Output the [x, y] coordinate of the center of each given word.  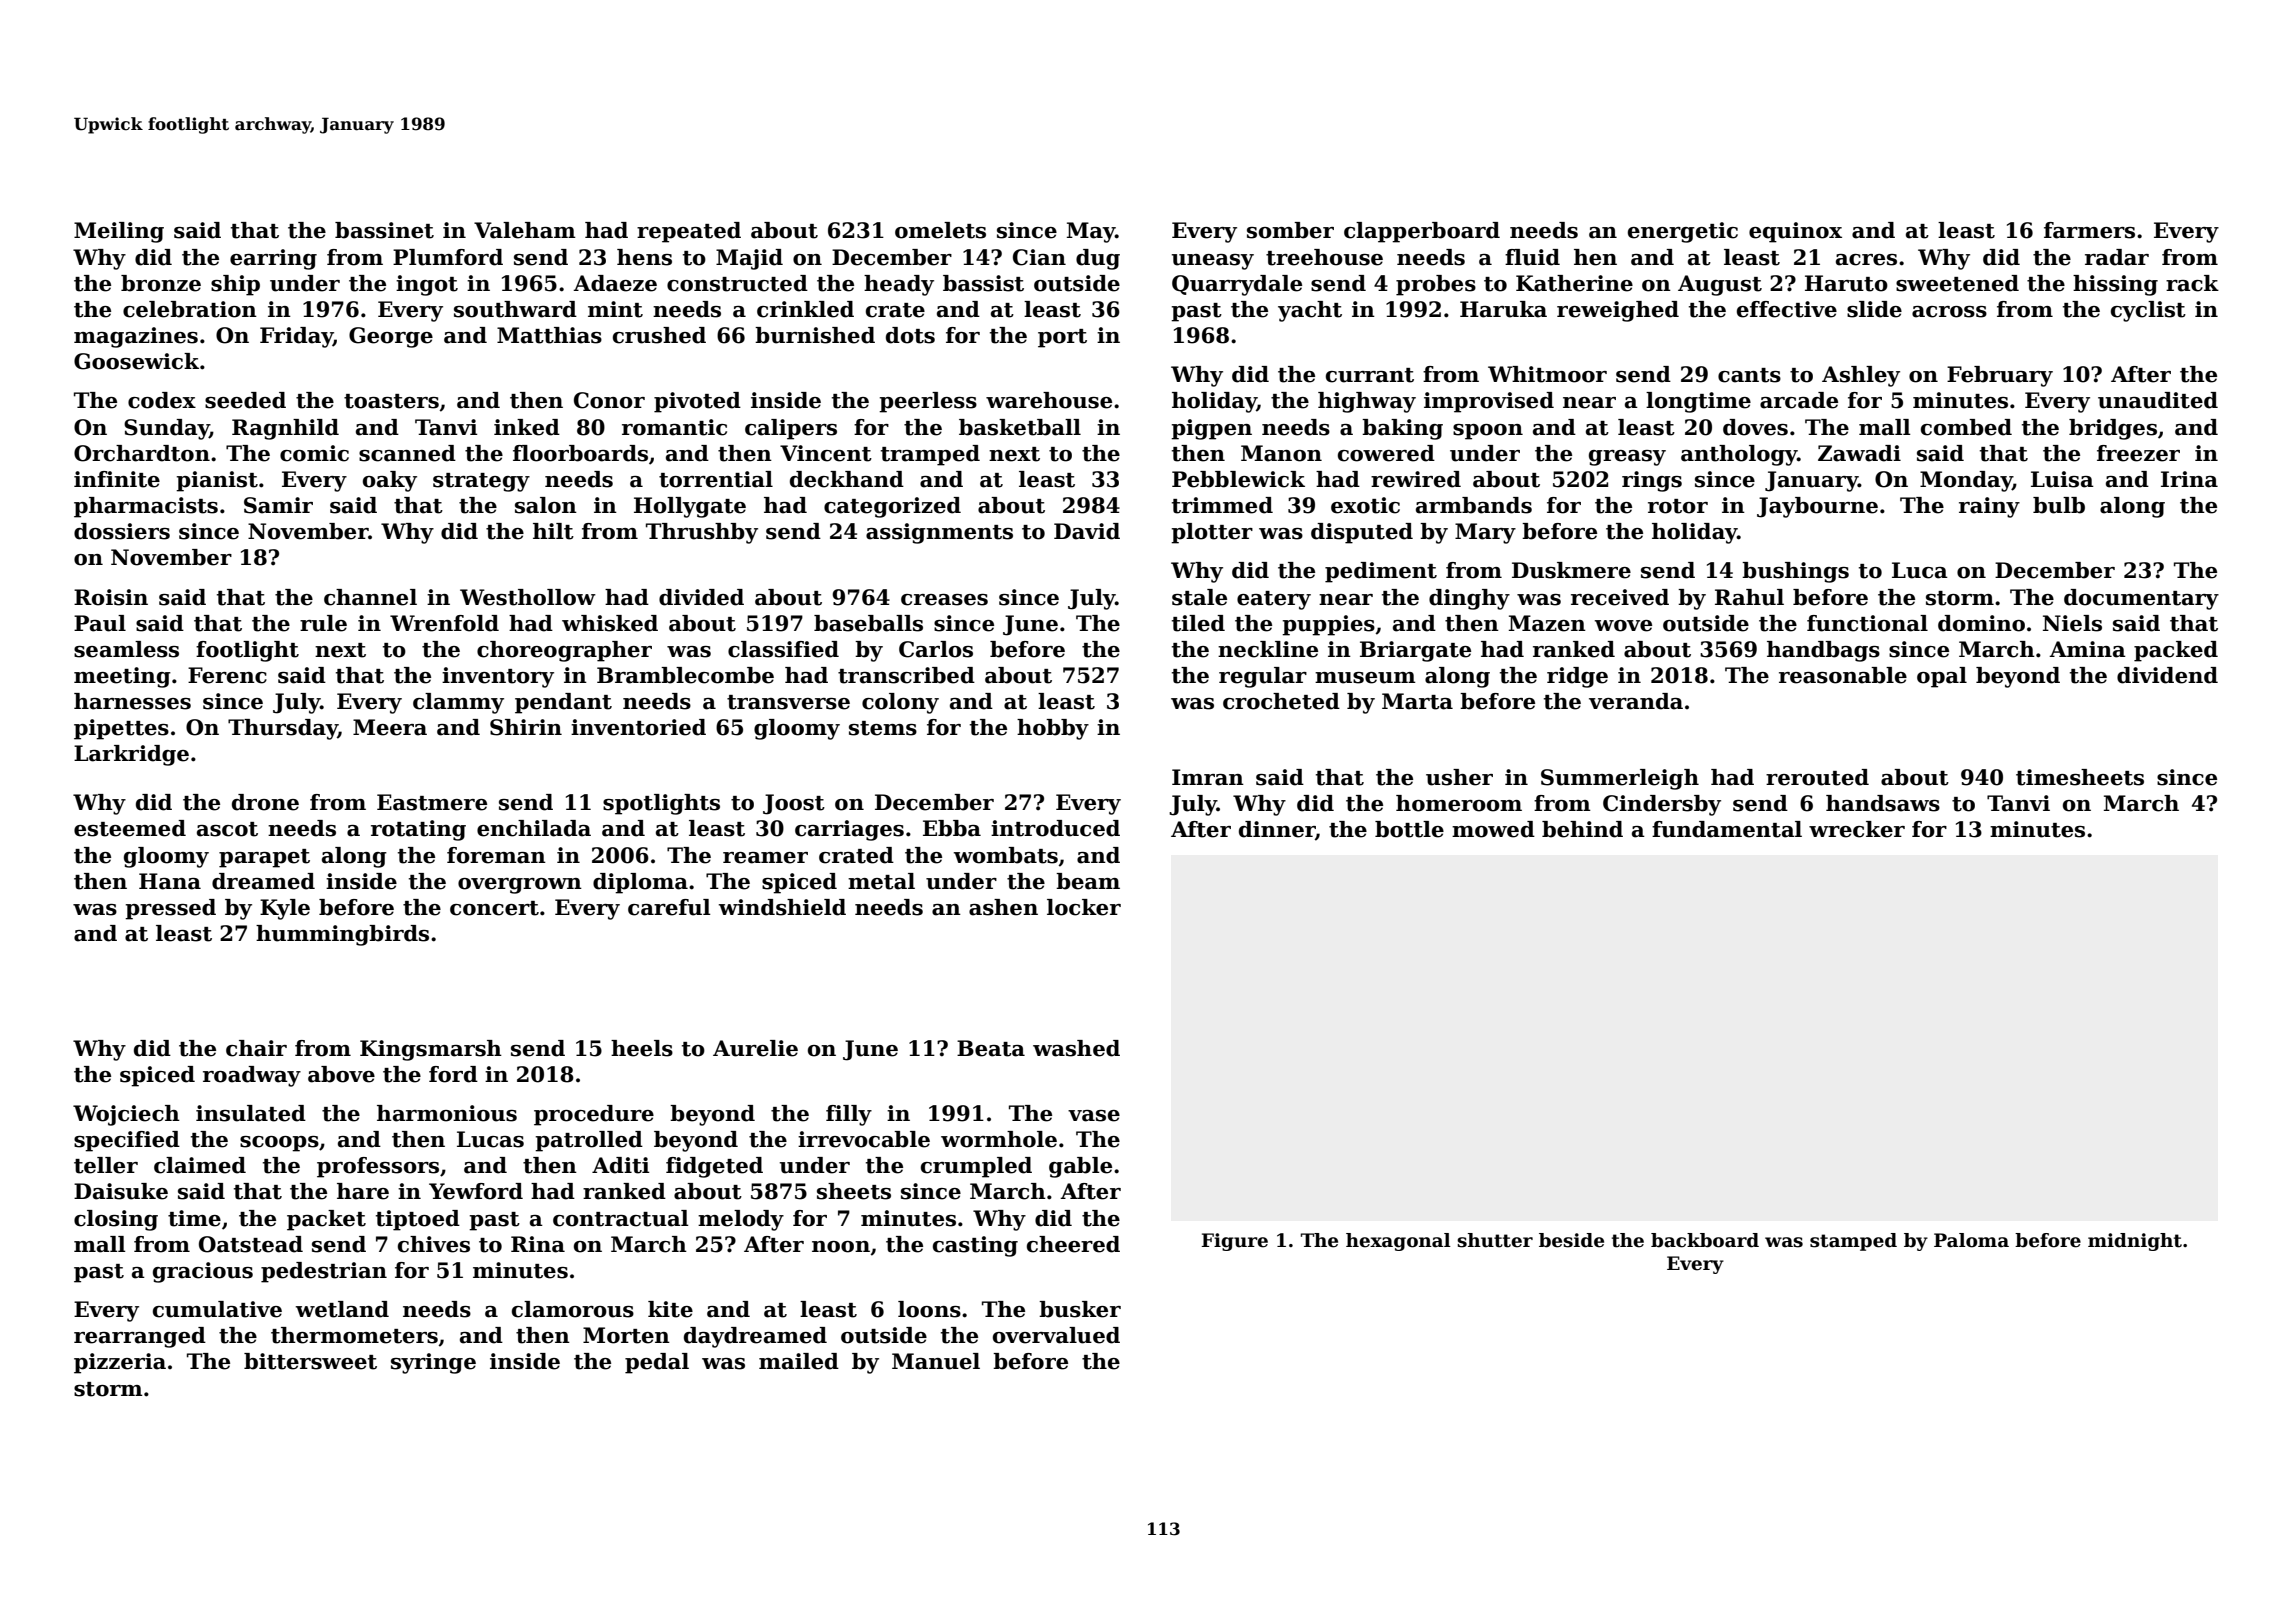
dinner [1277, 830]
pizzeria [120, 1363]
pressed [170, 909]
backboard [1705, 1240]
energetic [1683, 232]
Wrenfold [444, 623]
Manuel [936, 1361]
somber [1290, 230]
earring [273, 259]
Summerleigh [1620, 779]
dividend [2167, 675]
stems [883, 728]
